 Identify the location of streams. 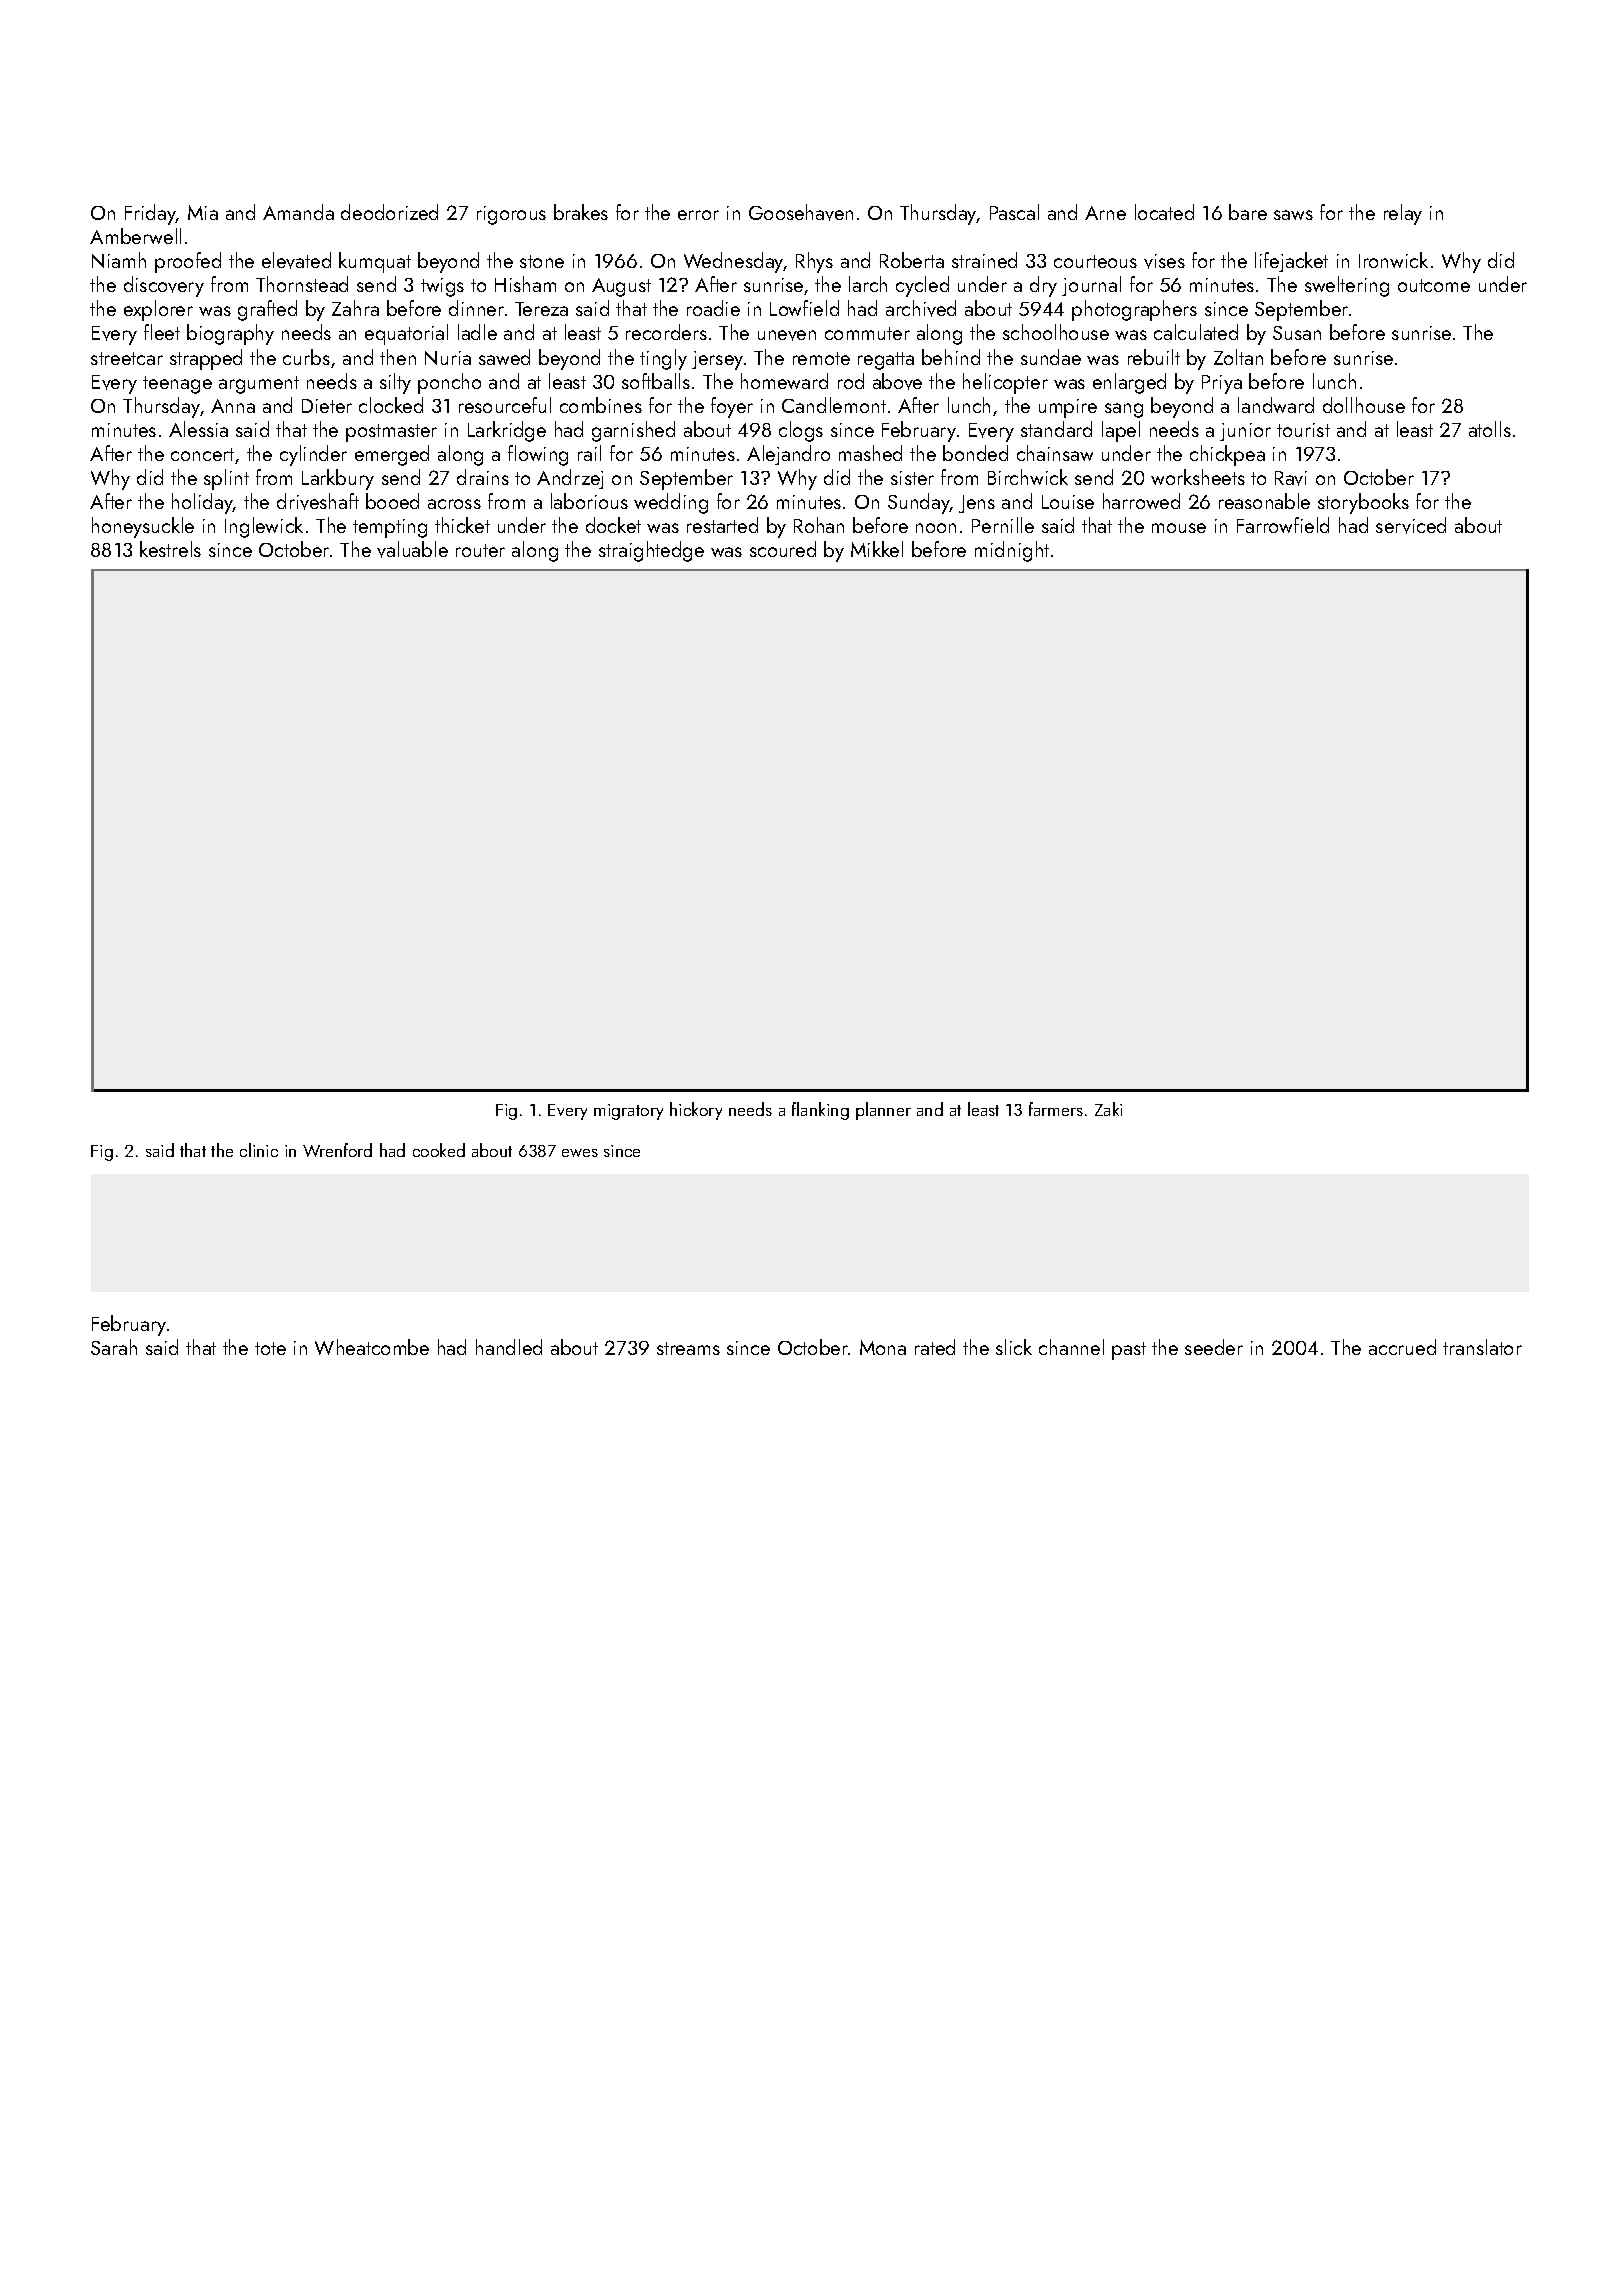
(688, 1348).
